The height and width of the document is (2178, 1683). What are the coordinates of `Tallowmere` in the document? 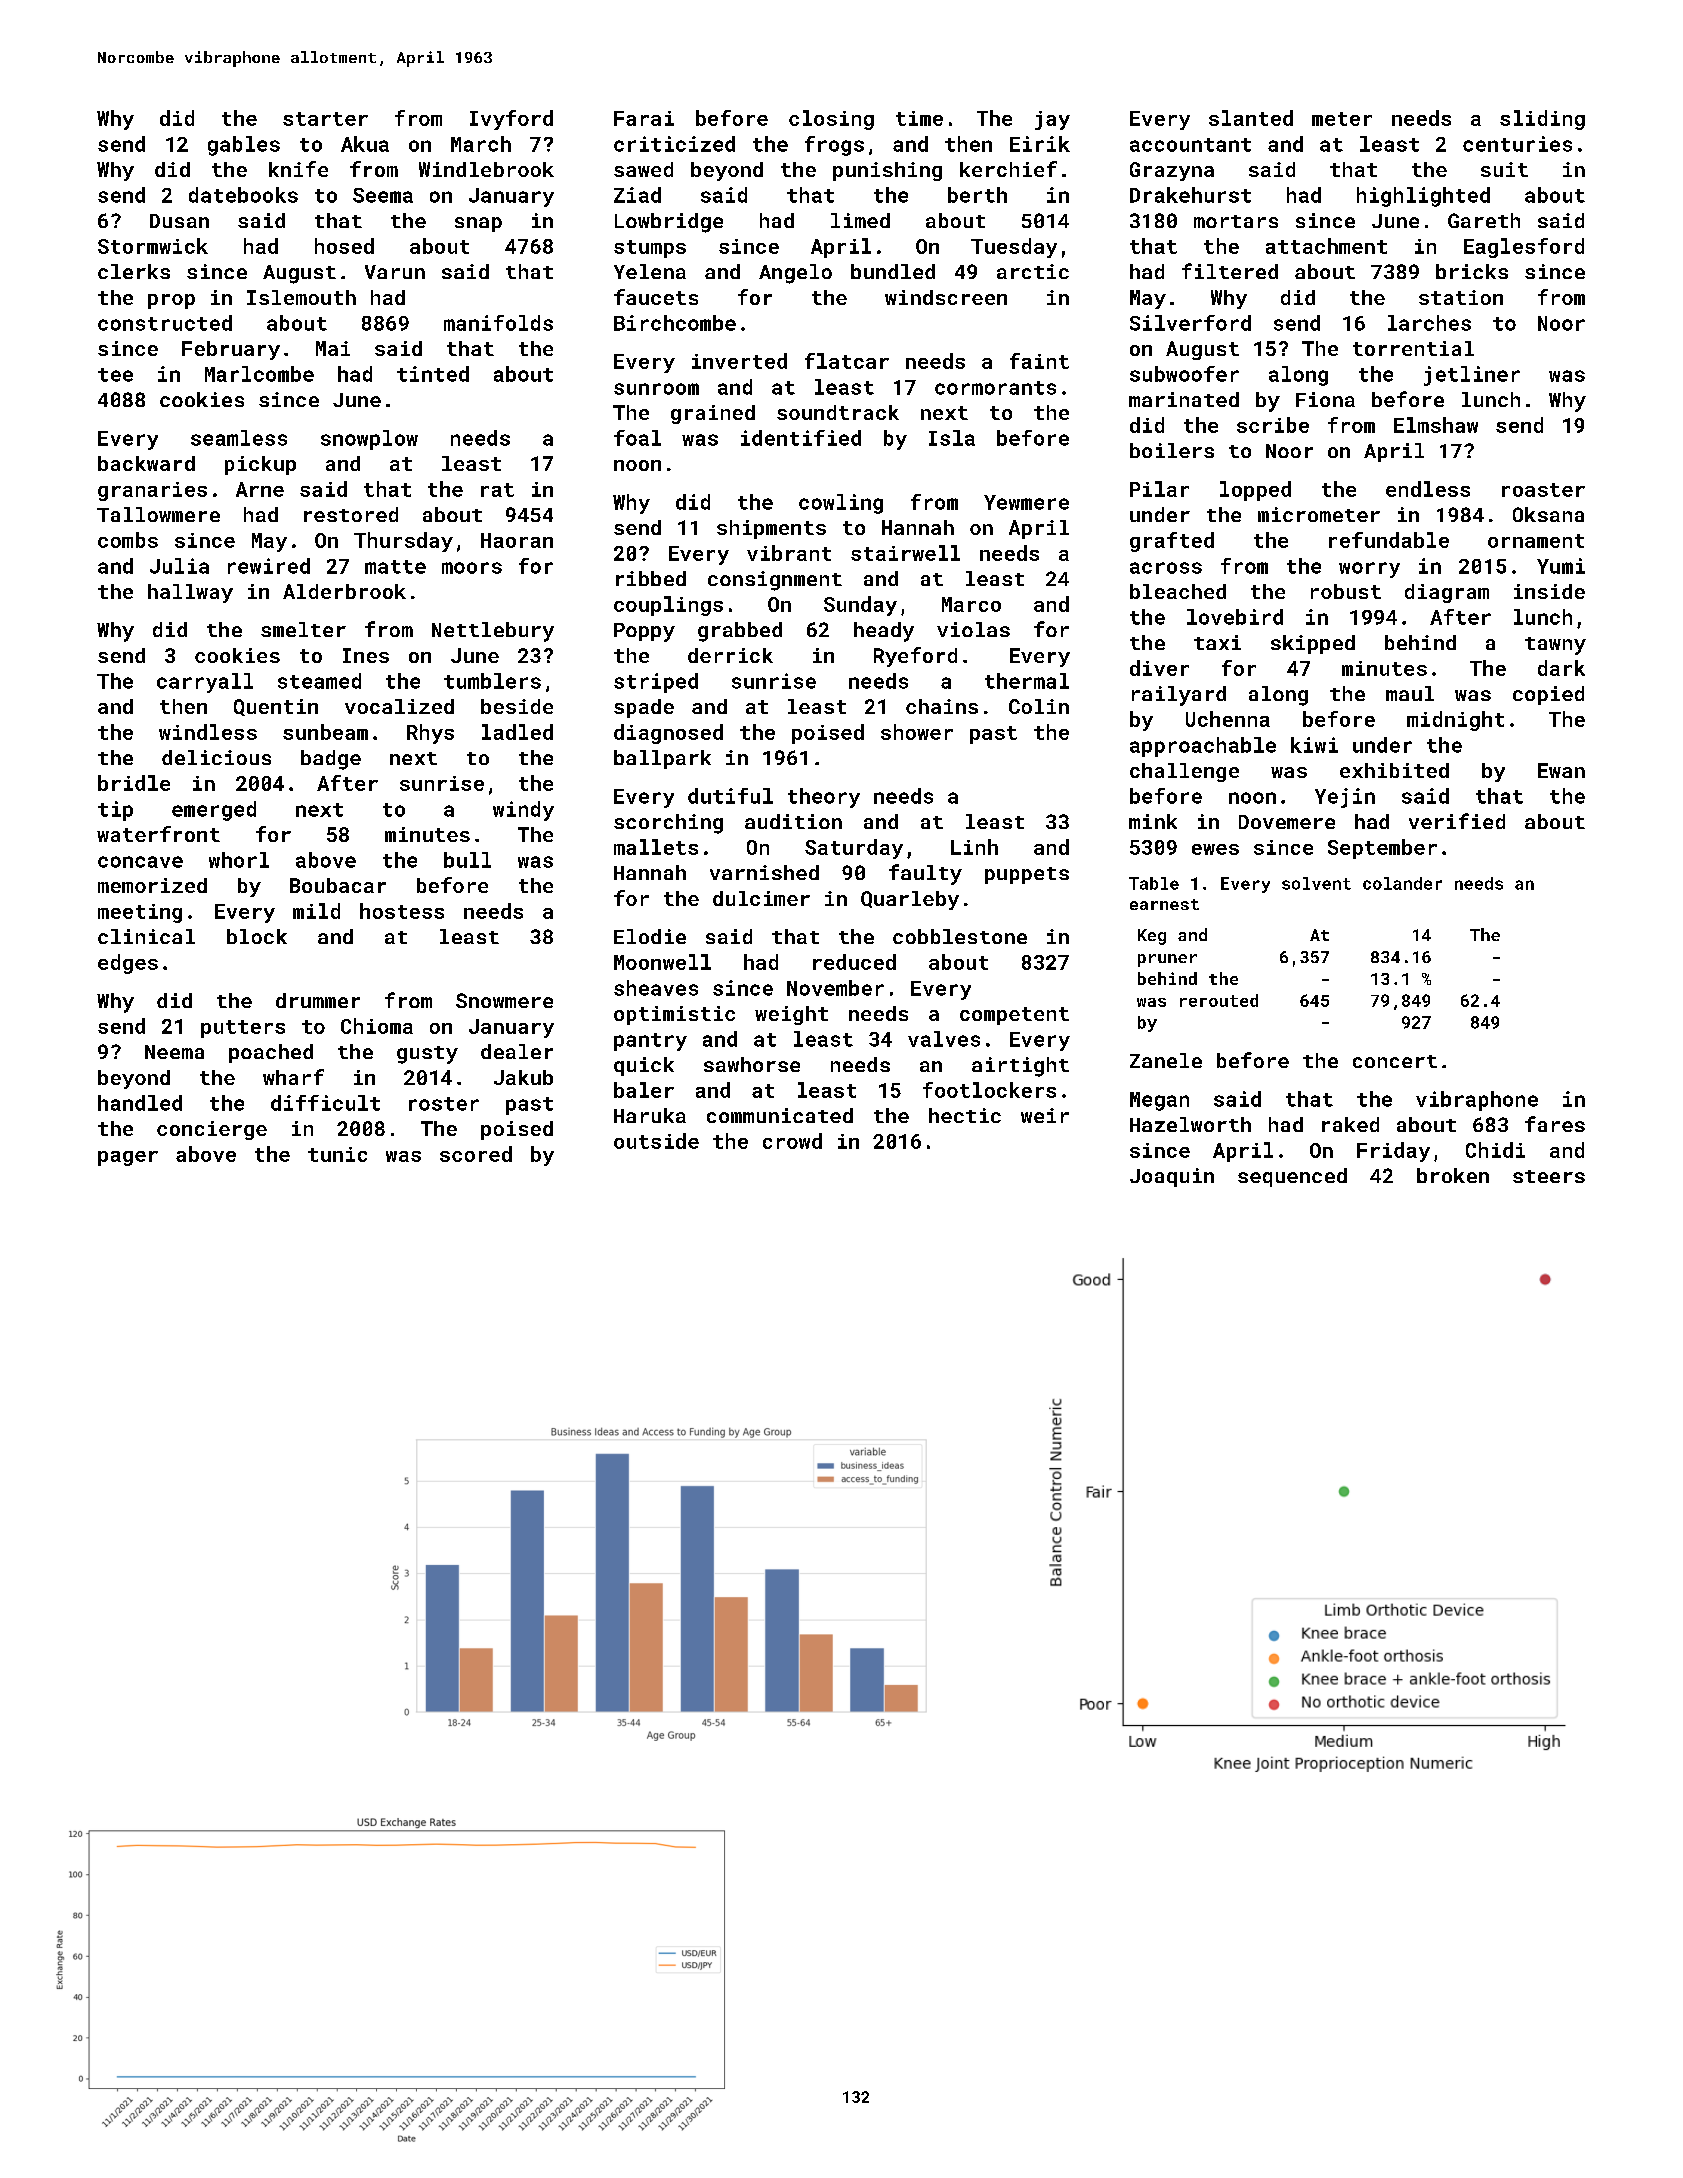 It's located at (158, 514).
